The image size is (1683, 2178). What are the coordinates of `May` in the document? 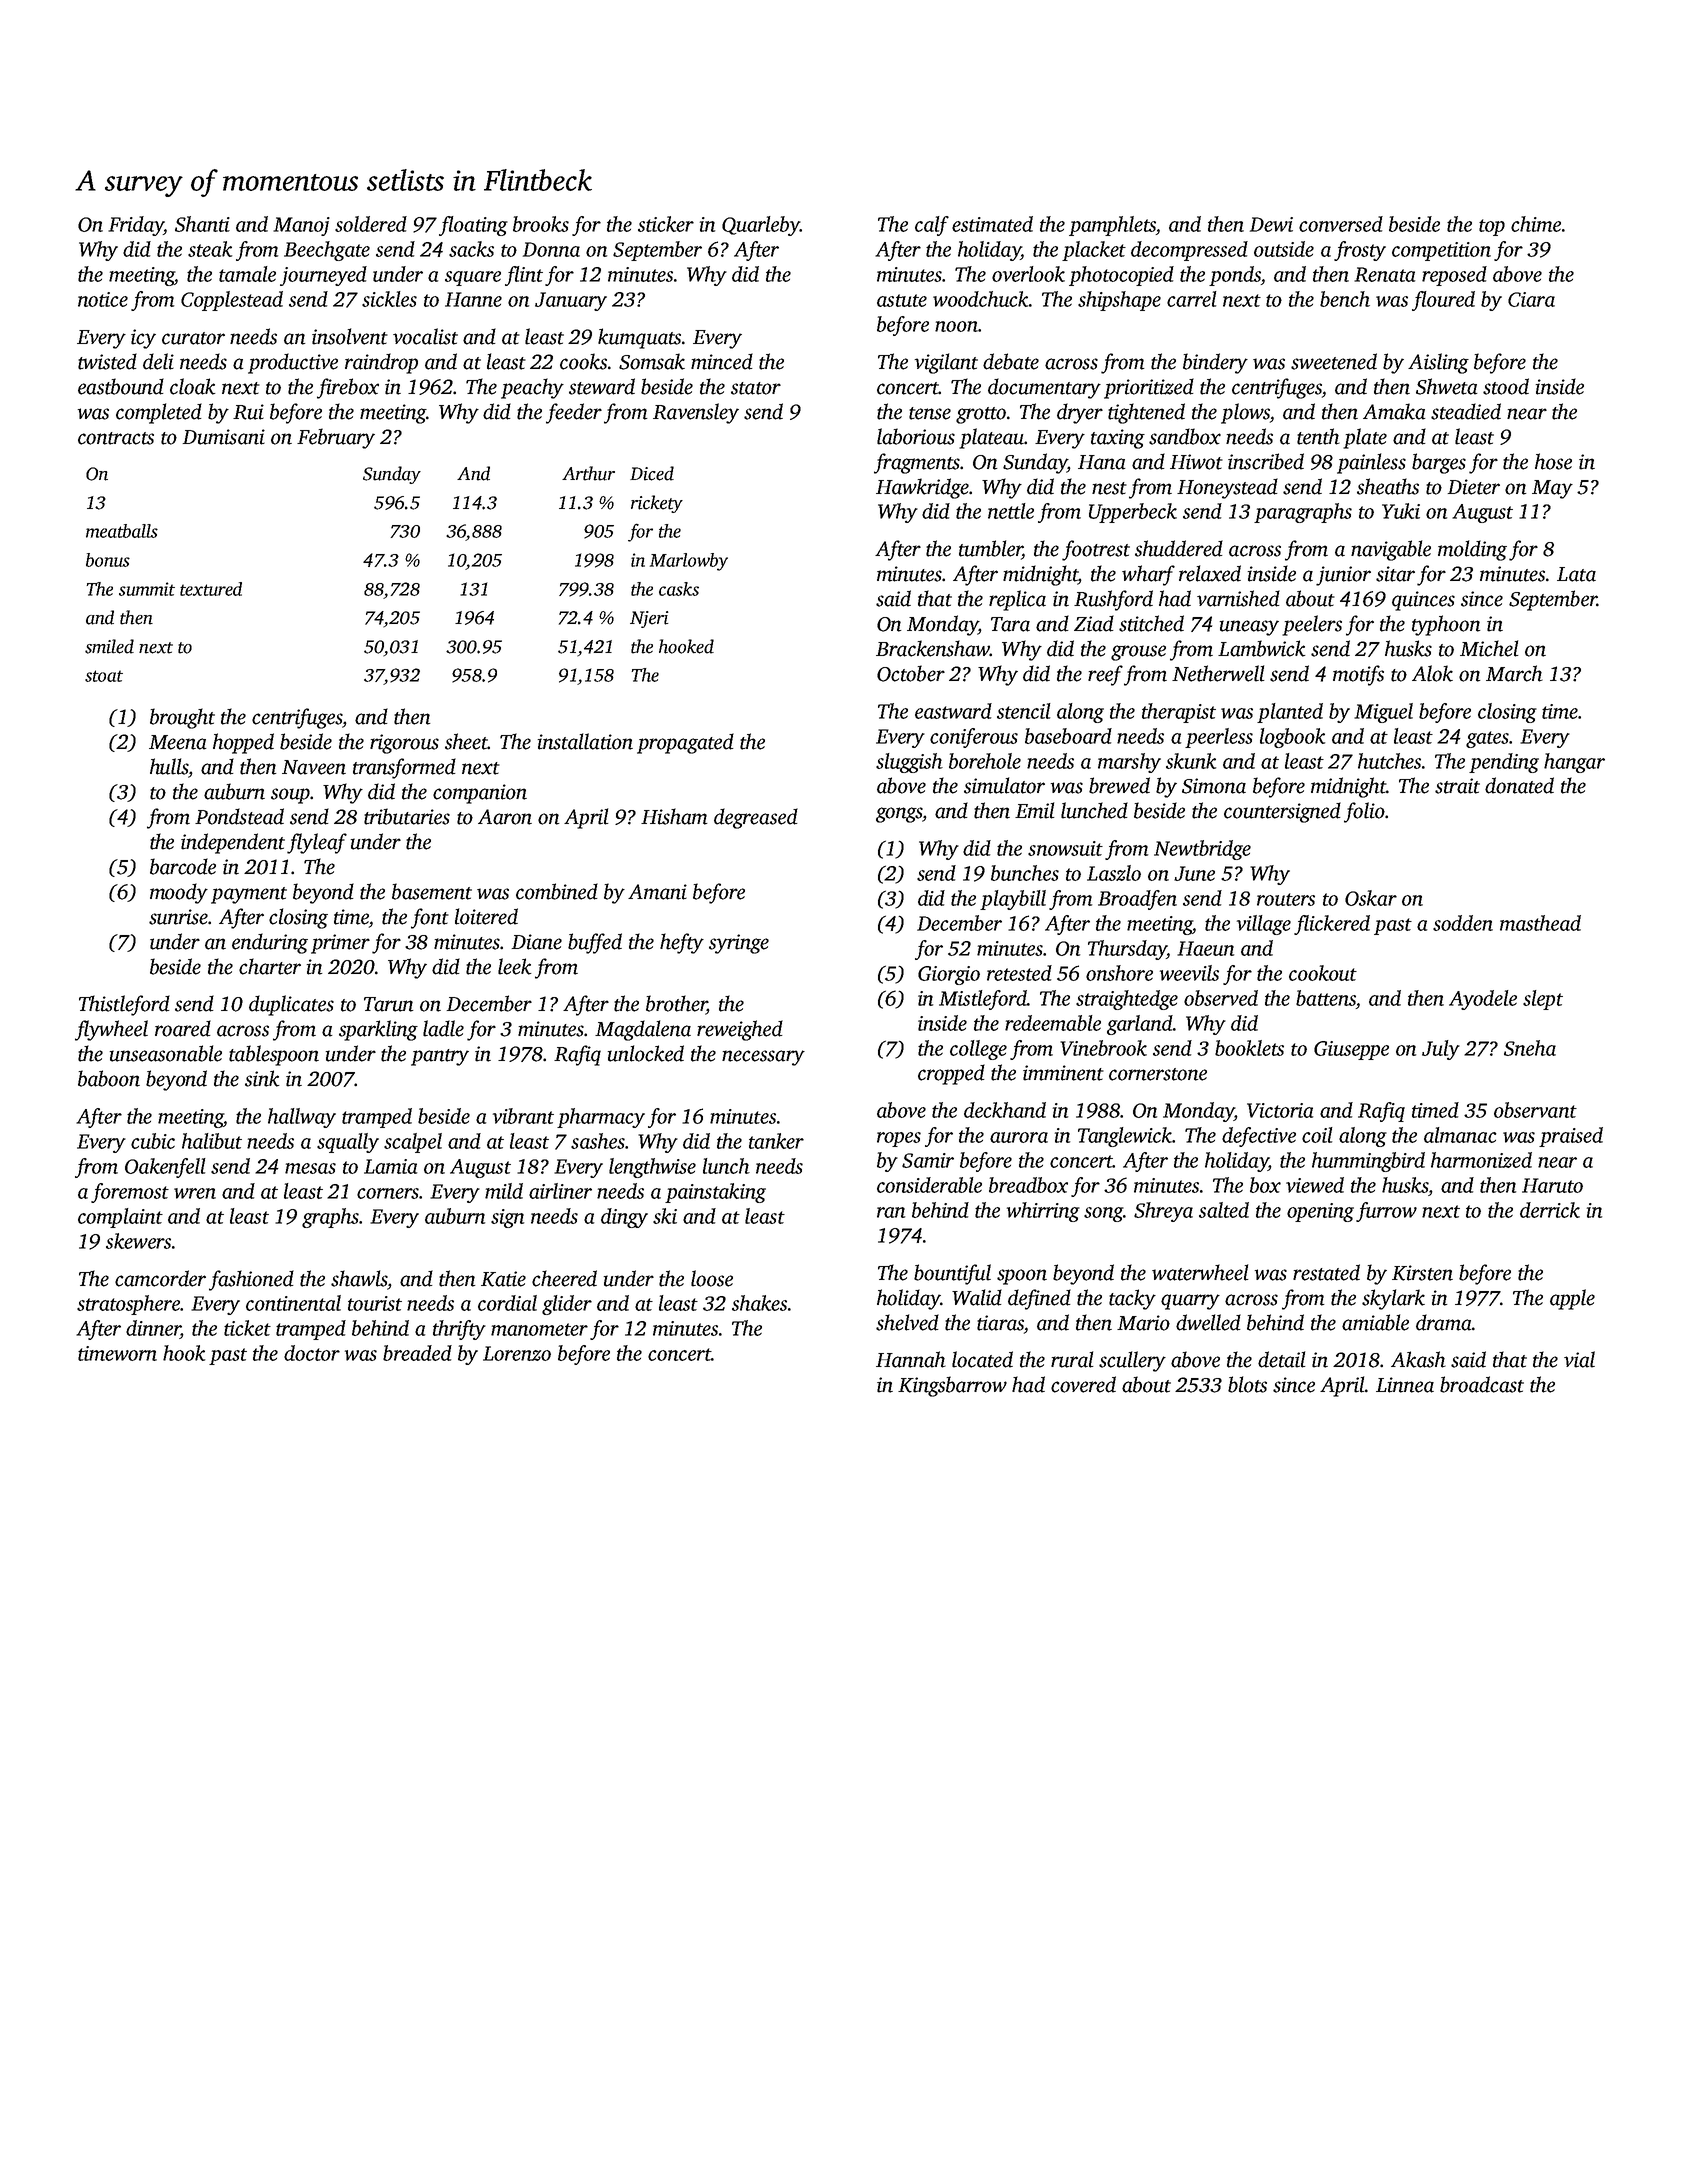 It's located at (1552, 489).
